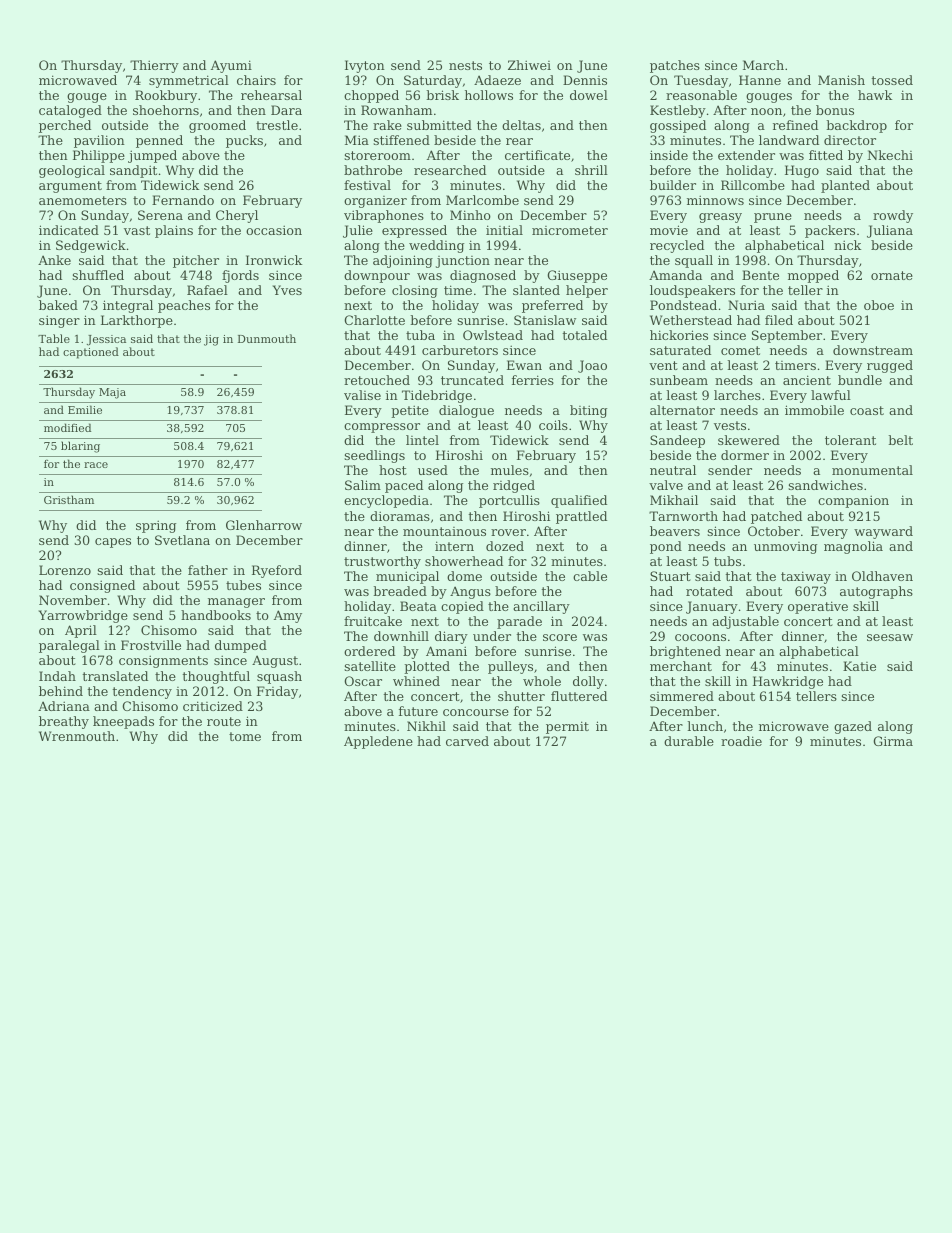 The width and height of the screenshot is (952, 1233). I want to click on downhill, so click(401, 636).
